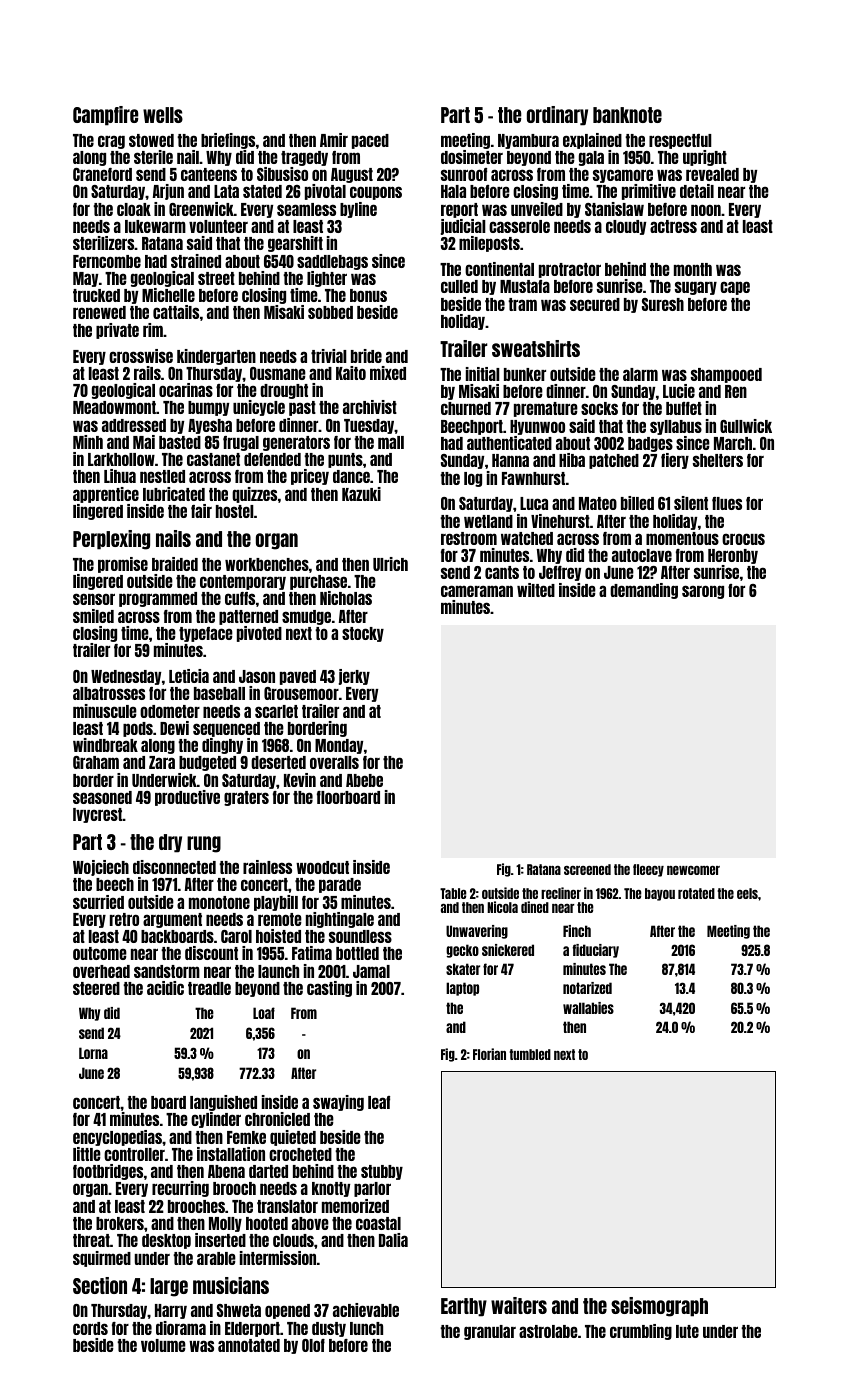 The width and height of the image is (849, 1400). What do you see at coordinates (201, 511) in the image?
I see `fair` at bounding box center [201, 511].
